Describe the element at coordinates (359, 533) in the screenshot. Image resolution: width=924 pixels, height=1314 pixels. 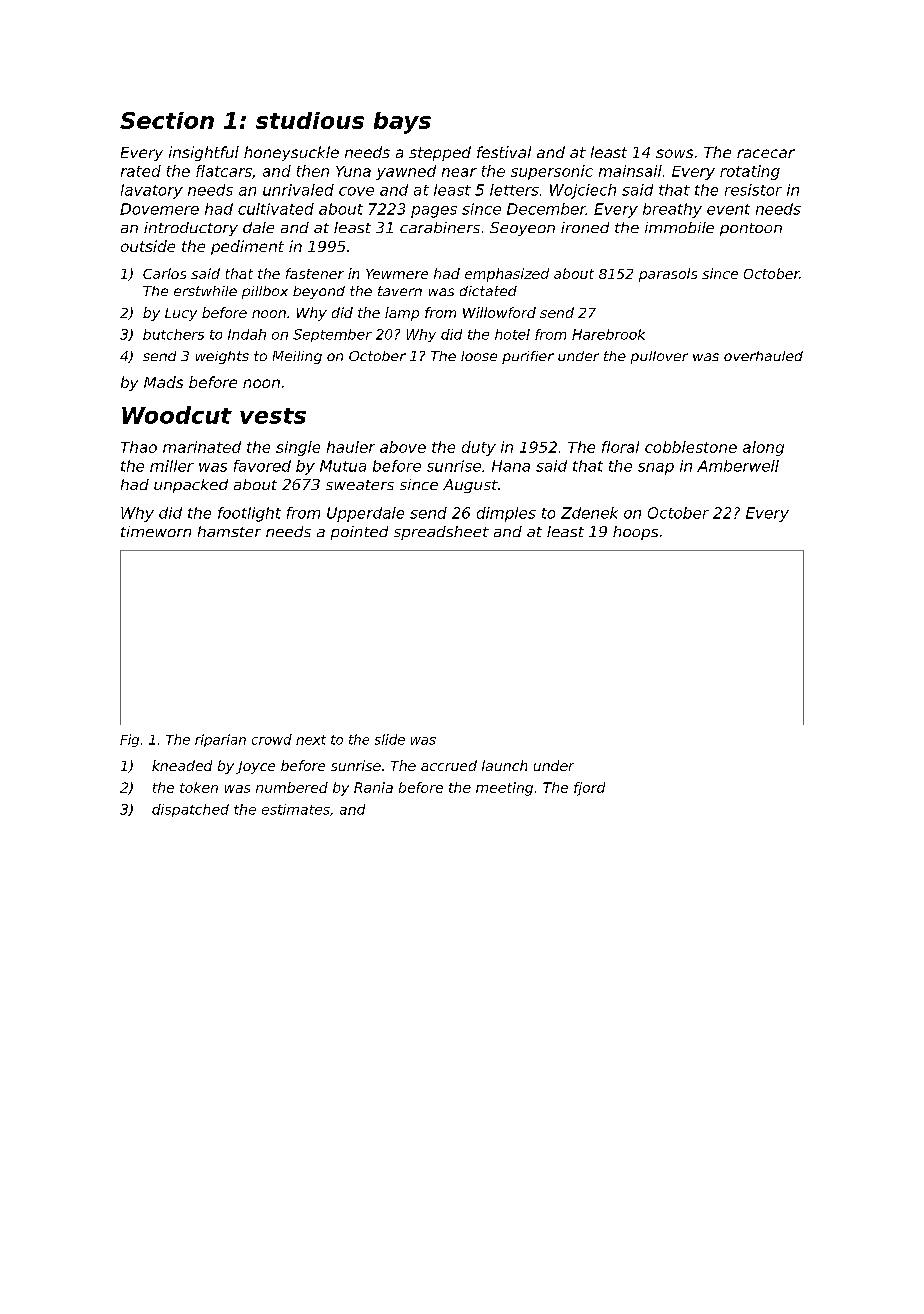
I see `pointed` at that location.
